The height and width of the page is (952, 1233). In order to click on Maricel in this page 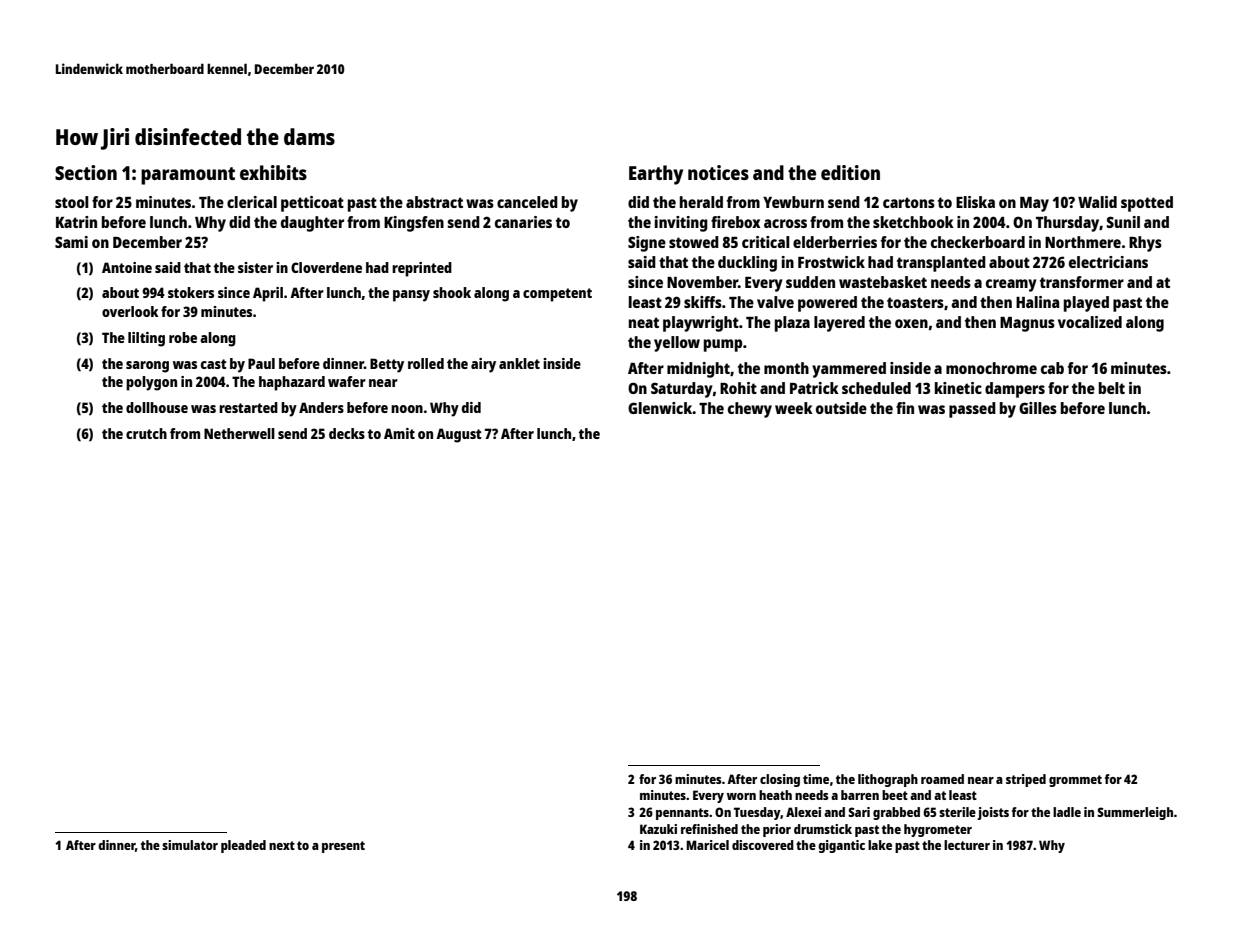, I will do `click(707, 845)`.
